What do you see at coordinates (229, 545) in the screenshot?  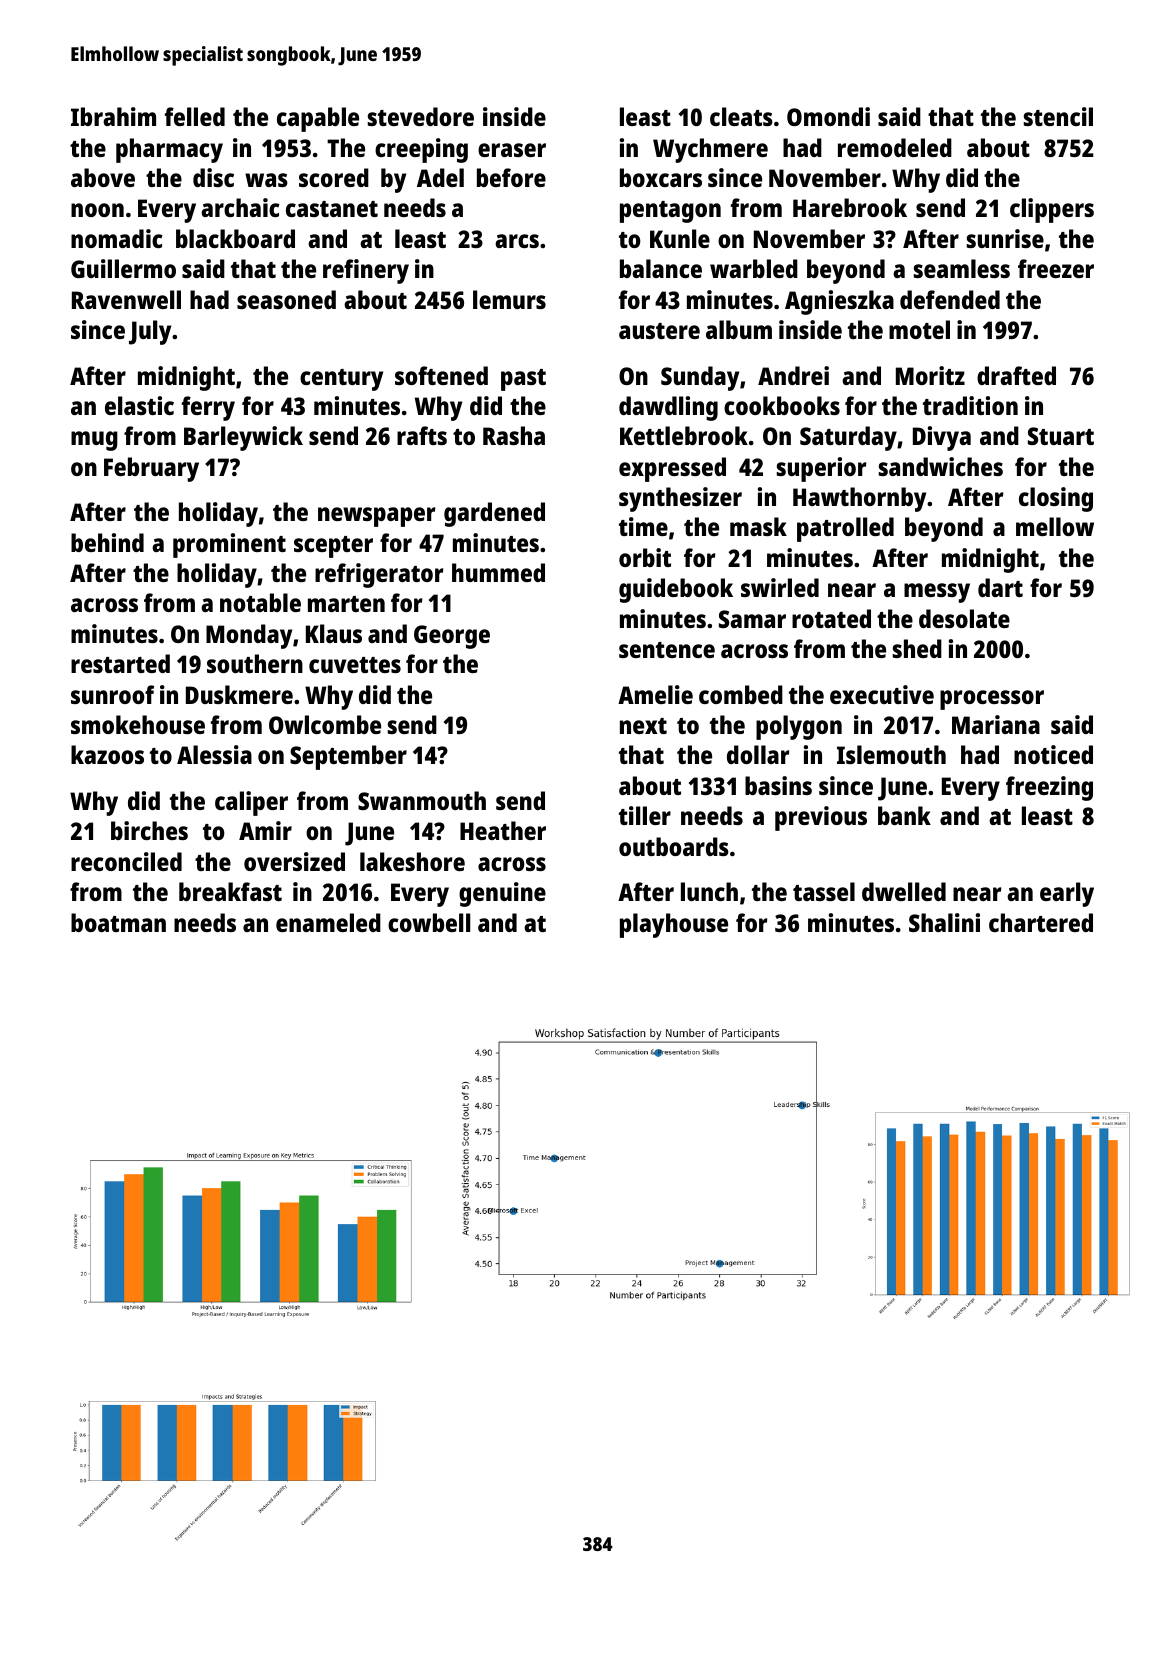 I see `prominent` at bounding box center [229, 545].
